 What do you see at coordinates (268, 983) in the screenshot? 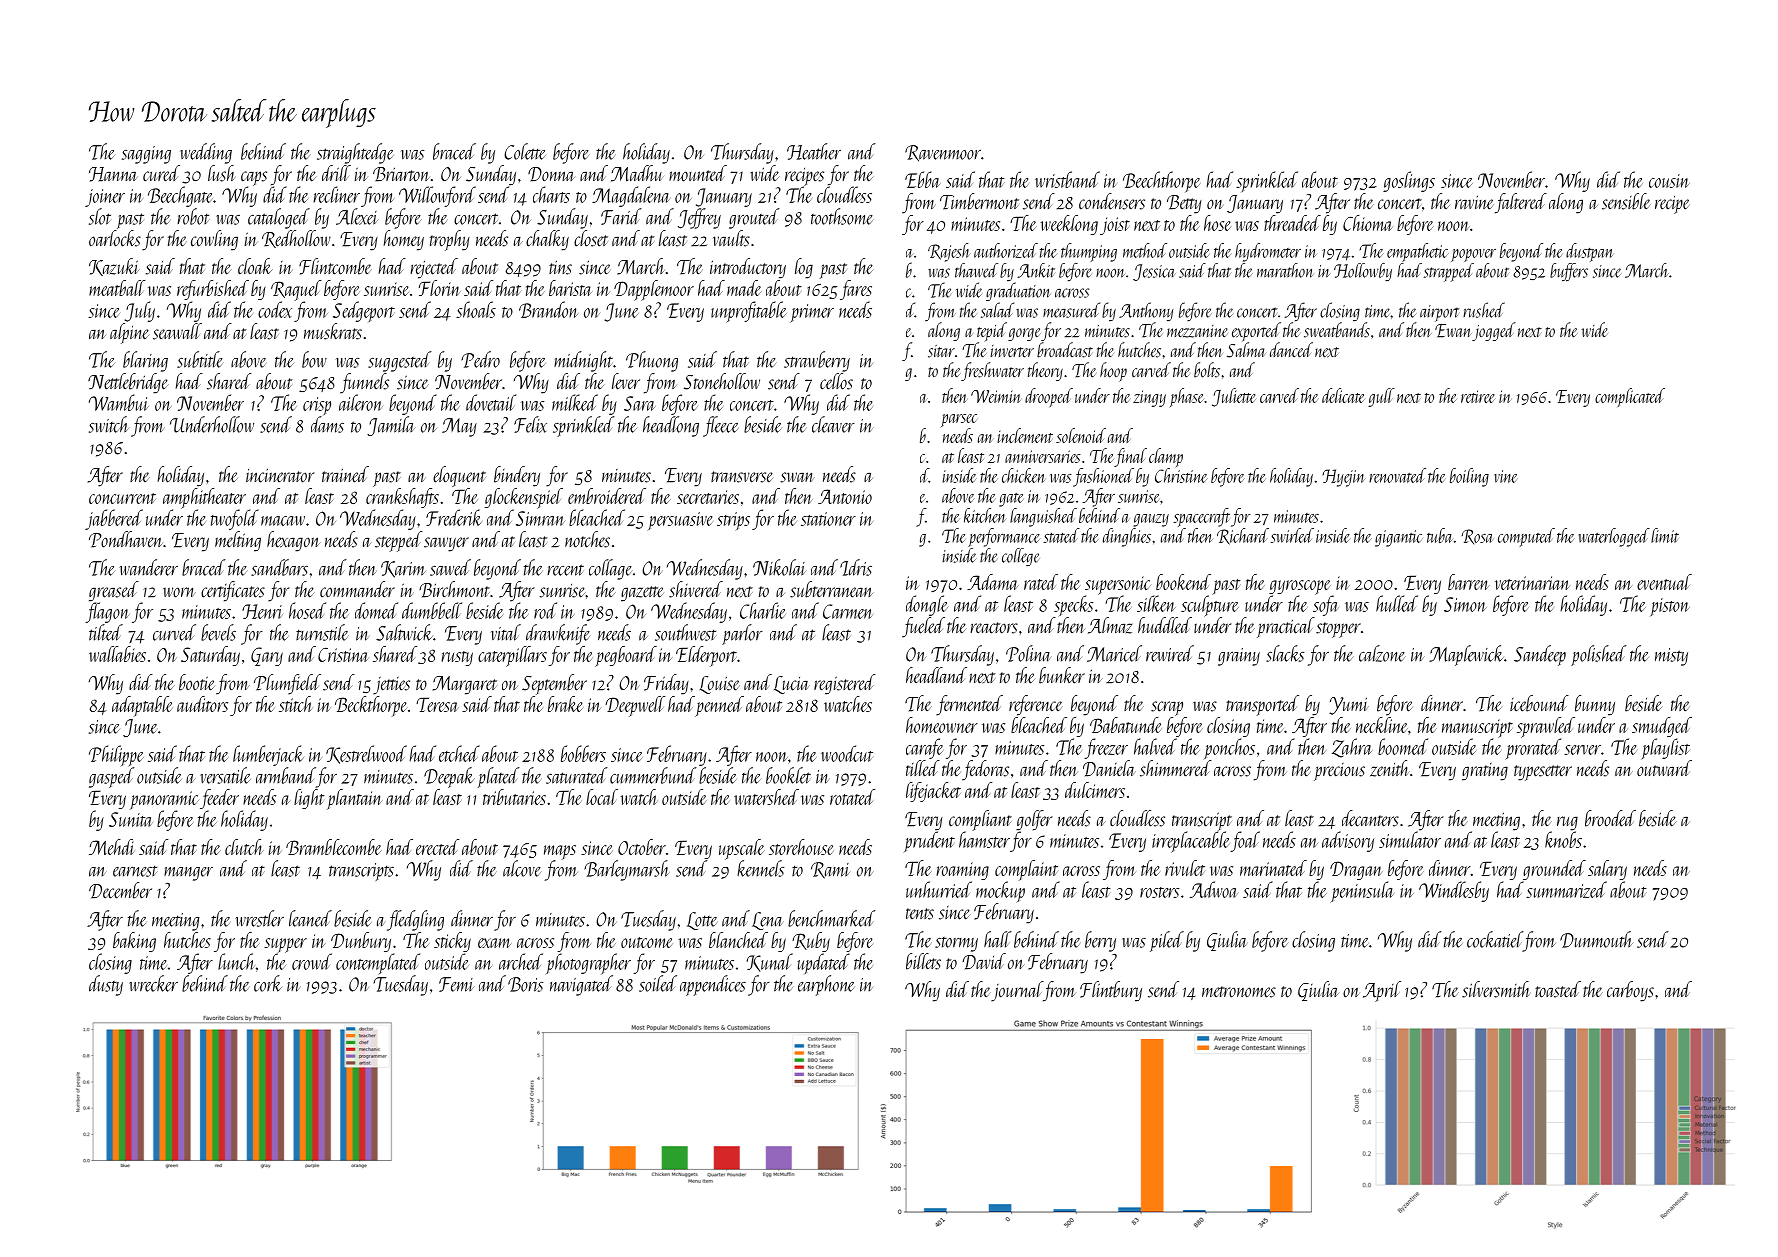
I see `cork` at bounding box center [268, 983].
